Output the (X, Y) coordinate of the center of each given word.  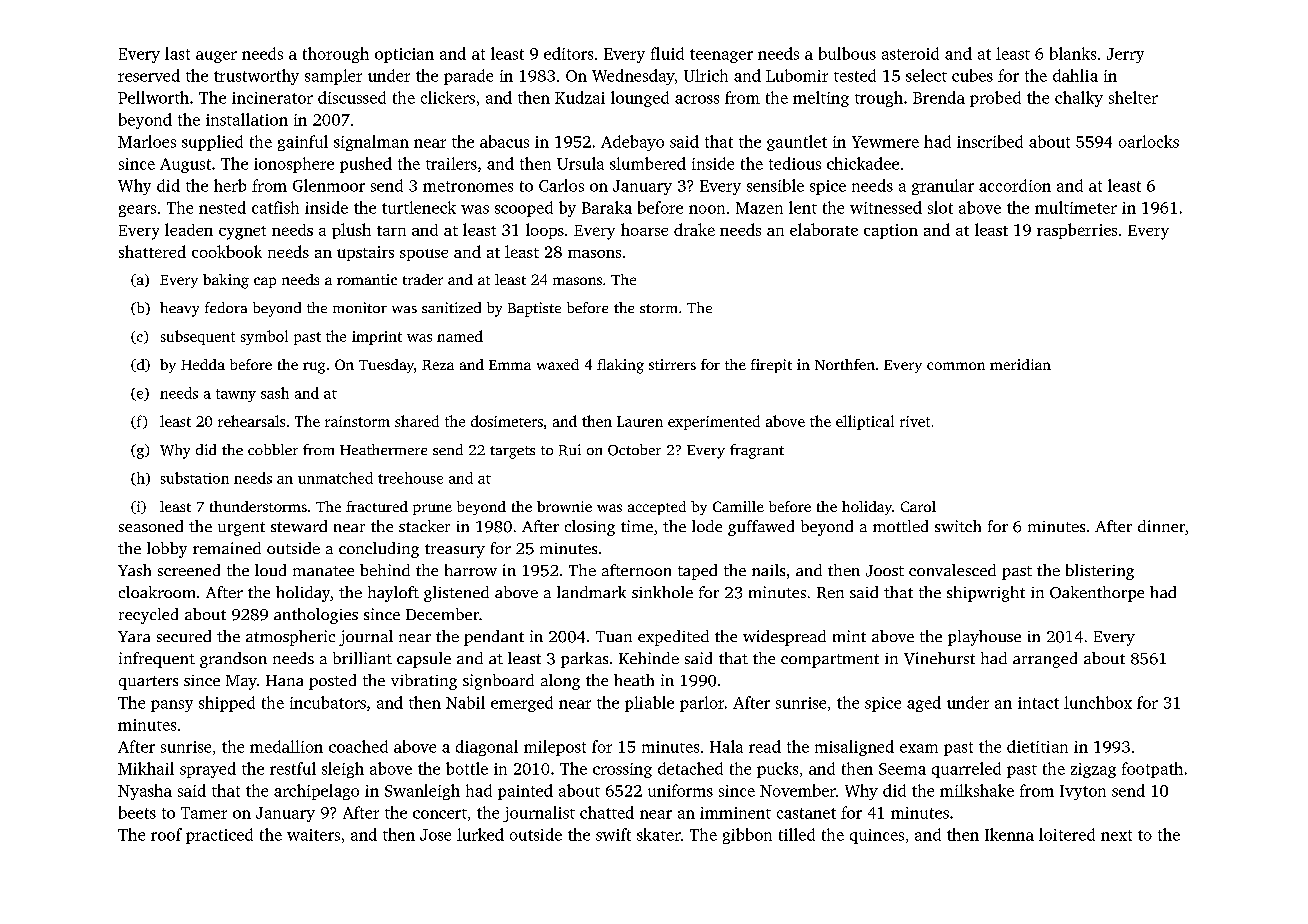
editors (568, 53)
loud (270, 570)
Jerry (1125, 55)
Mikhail (146, 768)
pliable (649, 704)
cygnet (242, 233)
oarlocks (1149, 141)
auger (216, 57)
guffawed (761, 528)
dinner (1161, 526)
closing (590, 528)
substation (195, 478)
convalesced (952, 570)
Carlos (561, 185)
